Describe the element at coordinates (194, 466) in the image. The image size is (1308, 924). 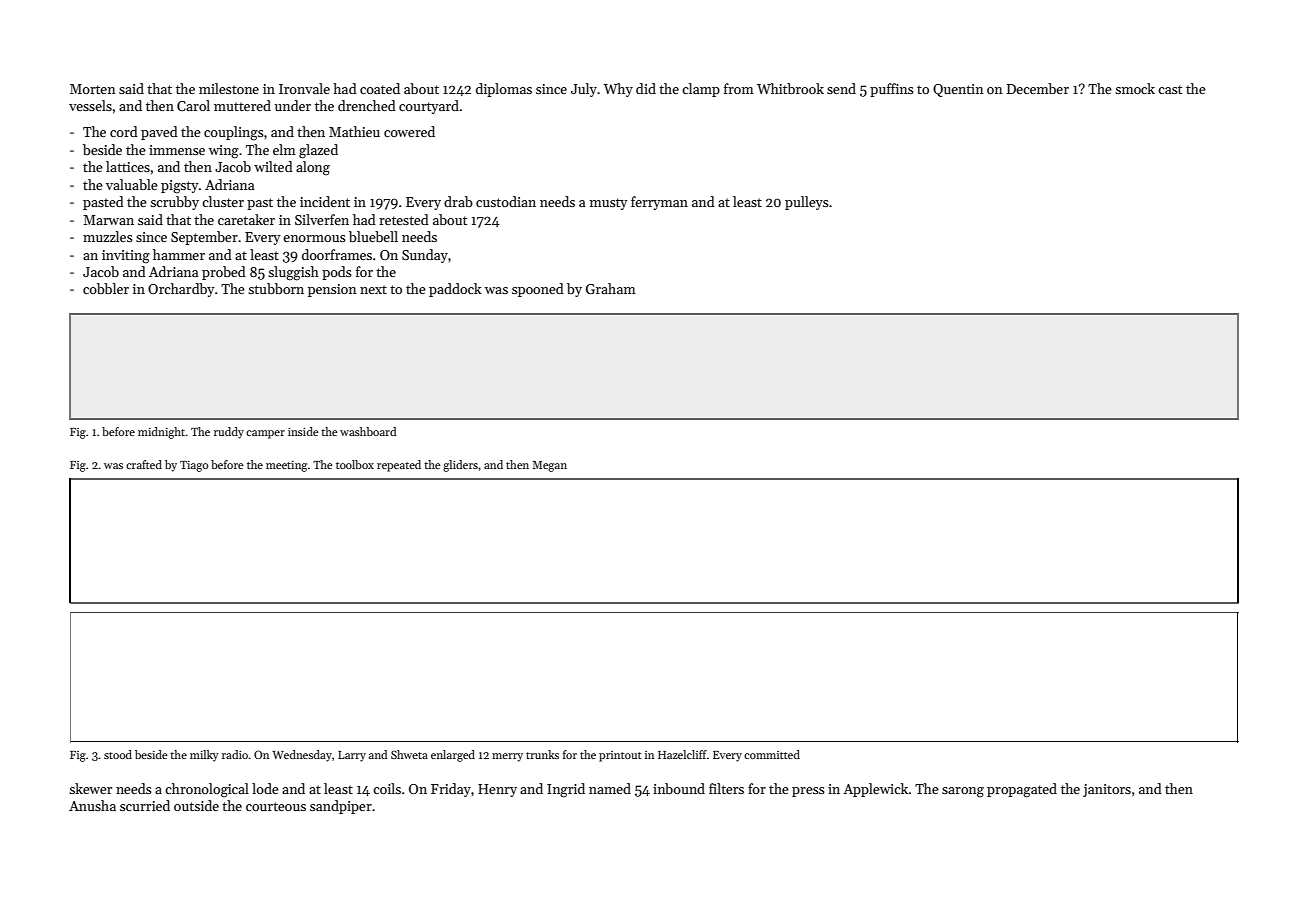
I see `Tiago` at that location.
